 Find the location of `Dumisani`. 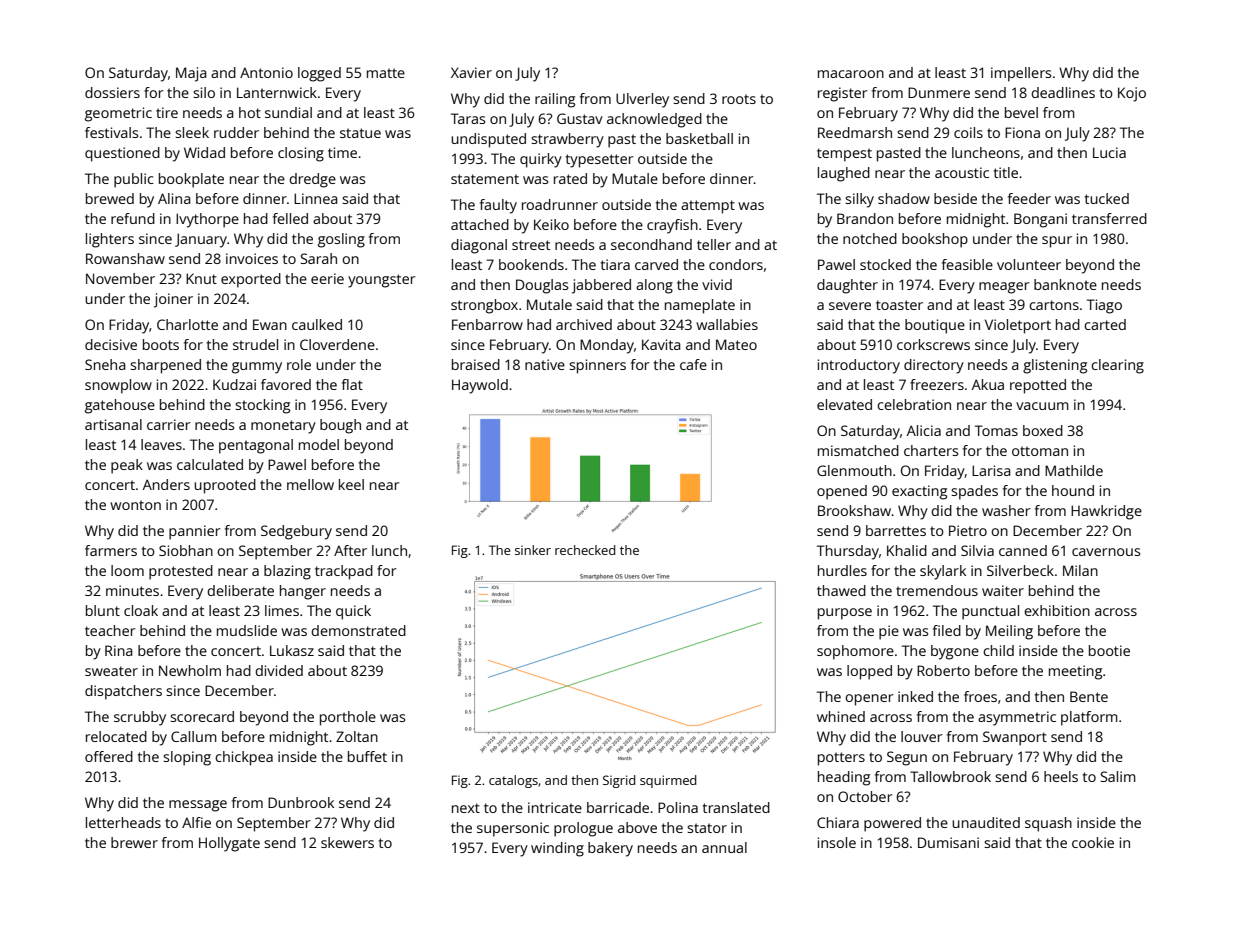

Dumisani is located at coordinates (948, 842).
